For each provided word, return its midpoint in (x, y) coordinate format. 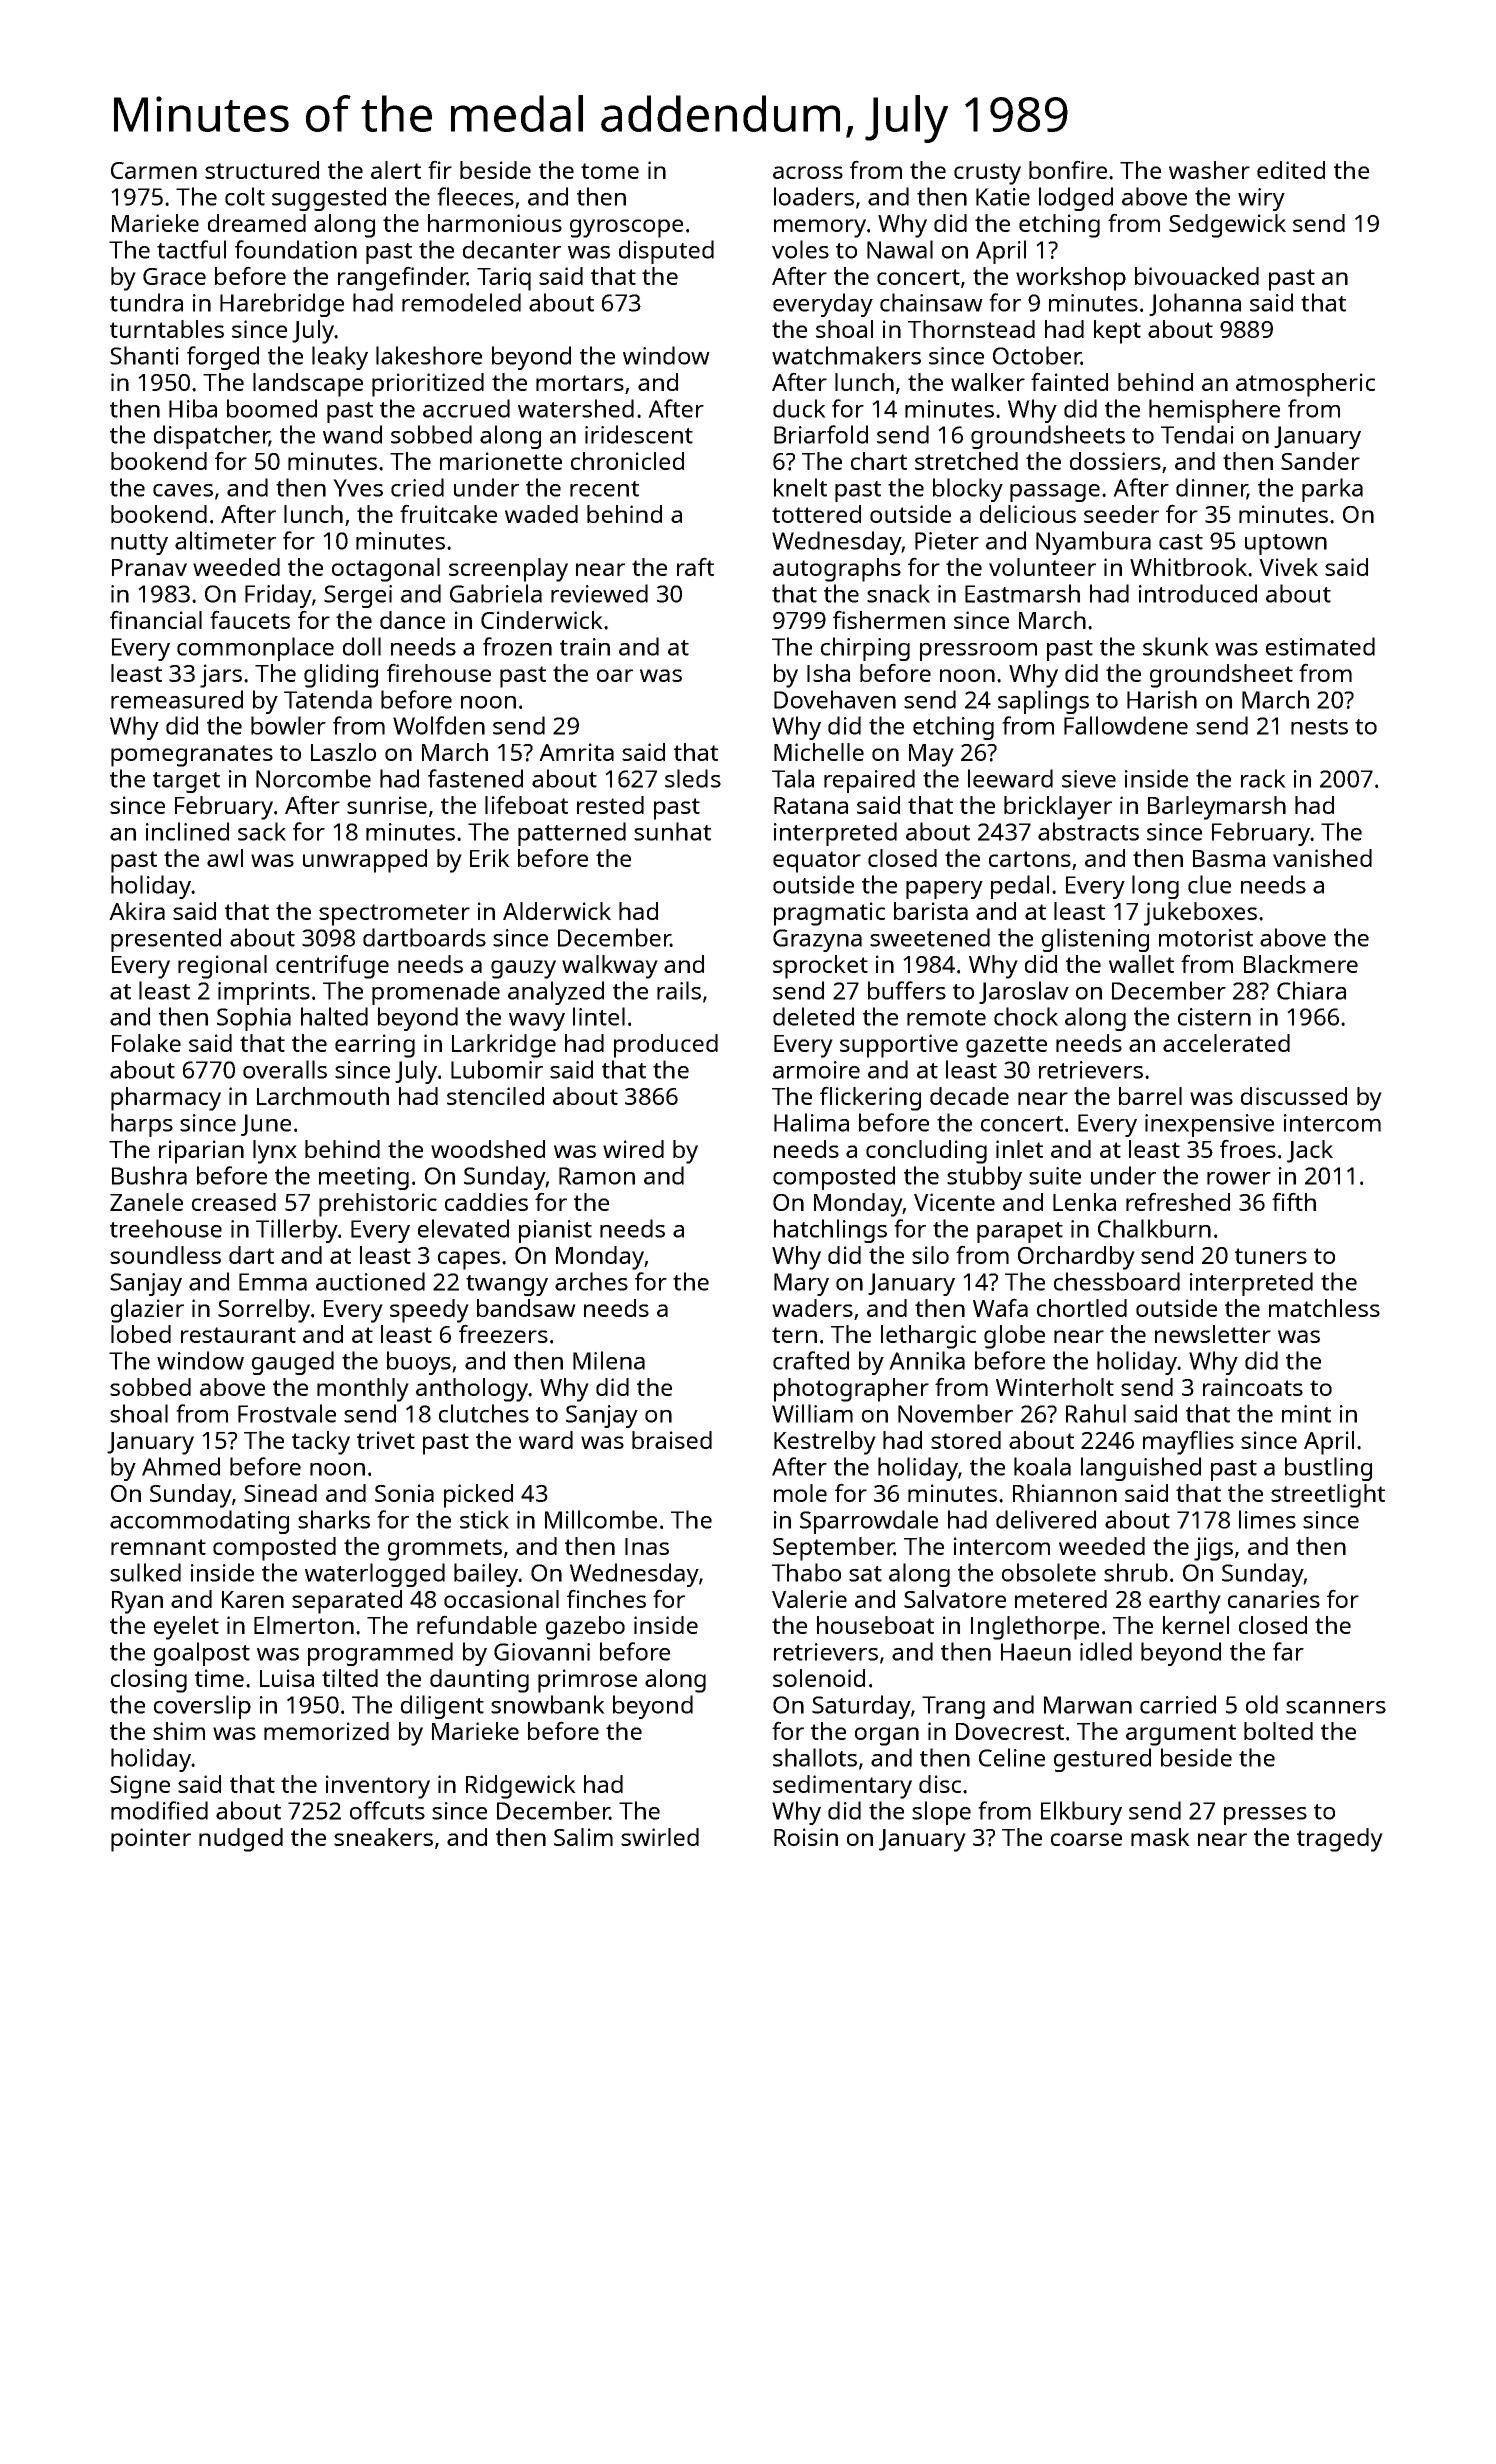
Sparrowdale (869, 1522)
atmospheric (1305, 385)
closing (149, 1681)
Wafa (1000, 1307)
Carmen (154, 170)
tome (610, 171)
